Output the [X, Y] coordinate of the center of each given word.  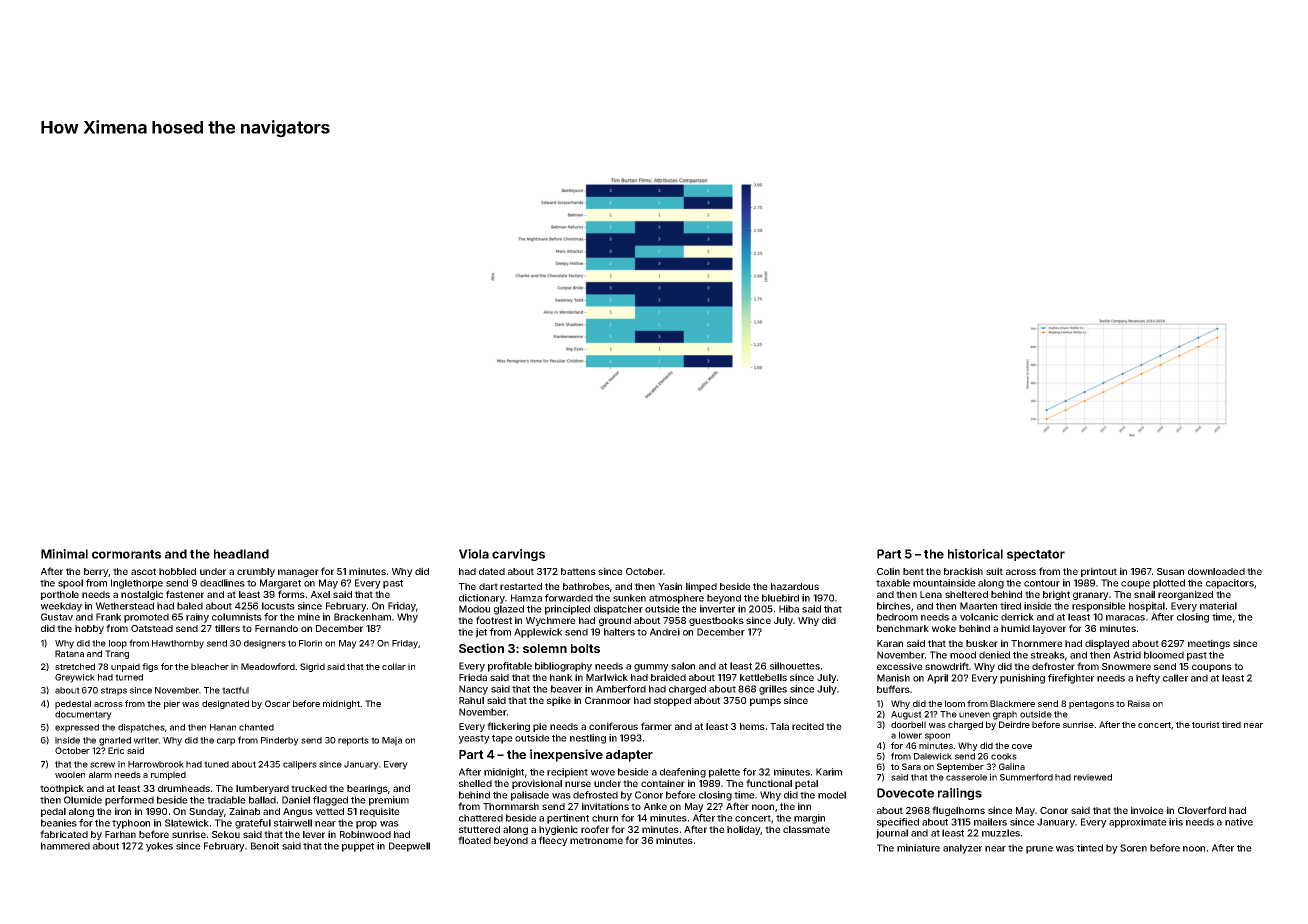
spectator [1036, 555]
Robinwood [365, 834]
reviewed [1093, 777]
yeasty [474, 739]
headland [241, 554]
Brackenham [362, 617]
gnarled [115, 741]
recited [808, 726]
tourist [1206, 724]
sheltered [966, 594]
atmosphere [676, 599]
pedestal [73, 704]
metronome [596, 840]
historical [975, 554]
